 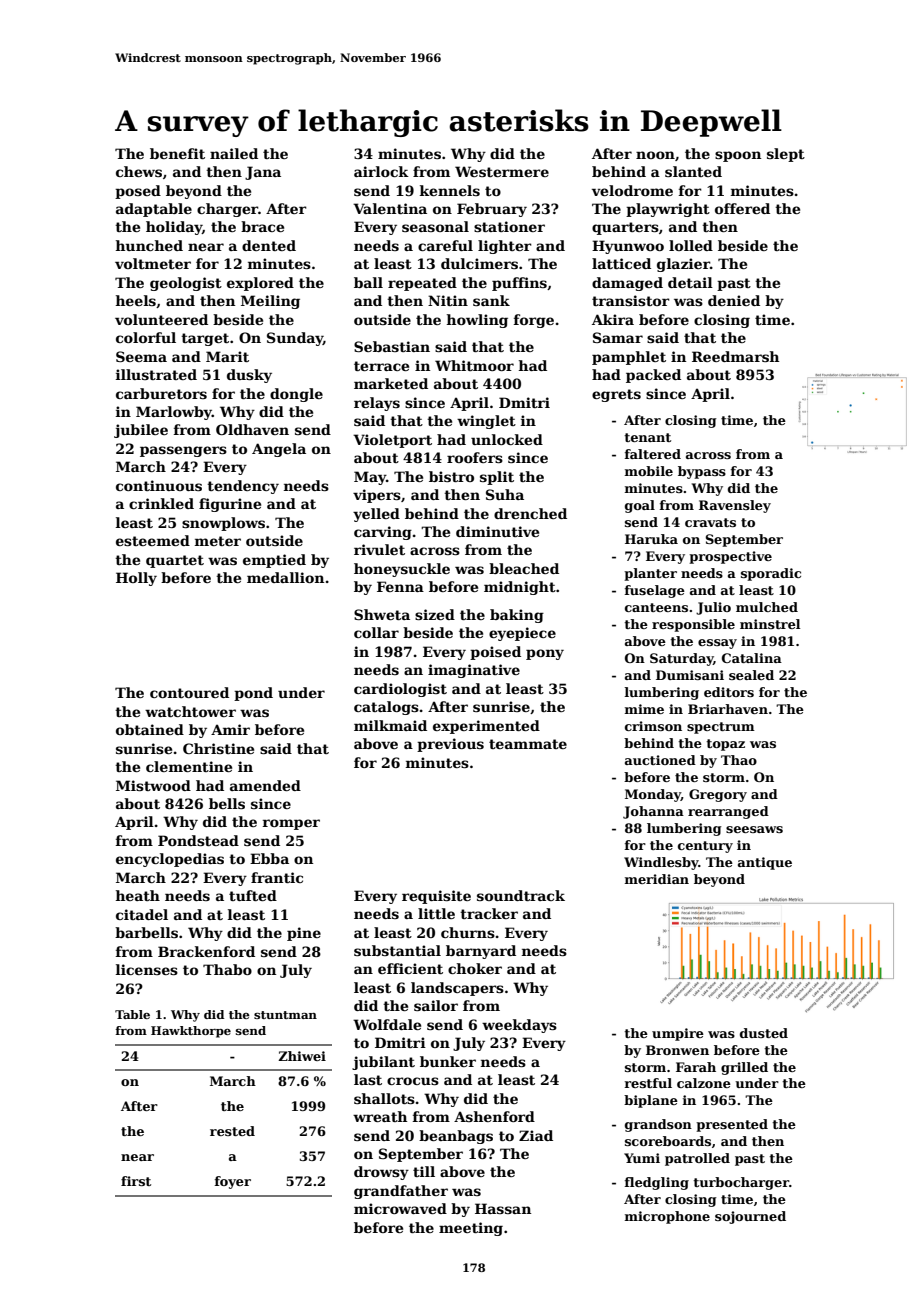 I want to click on Jana, so click(x=263, y=173).
